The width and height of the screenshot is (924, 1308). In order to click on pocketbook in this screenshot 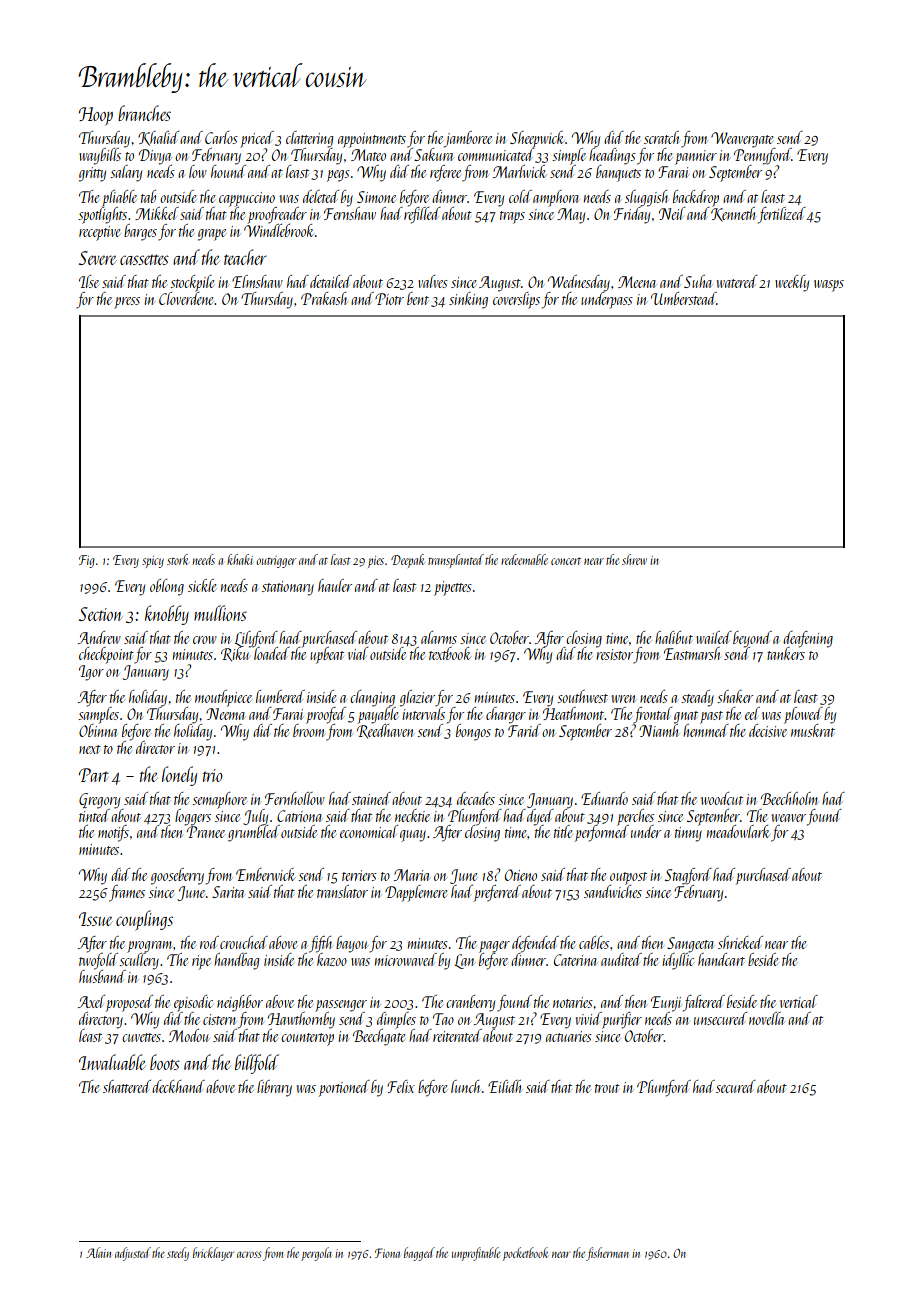, I will do `click(525, 1254)`.
